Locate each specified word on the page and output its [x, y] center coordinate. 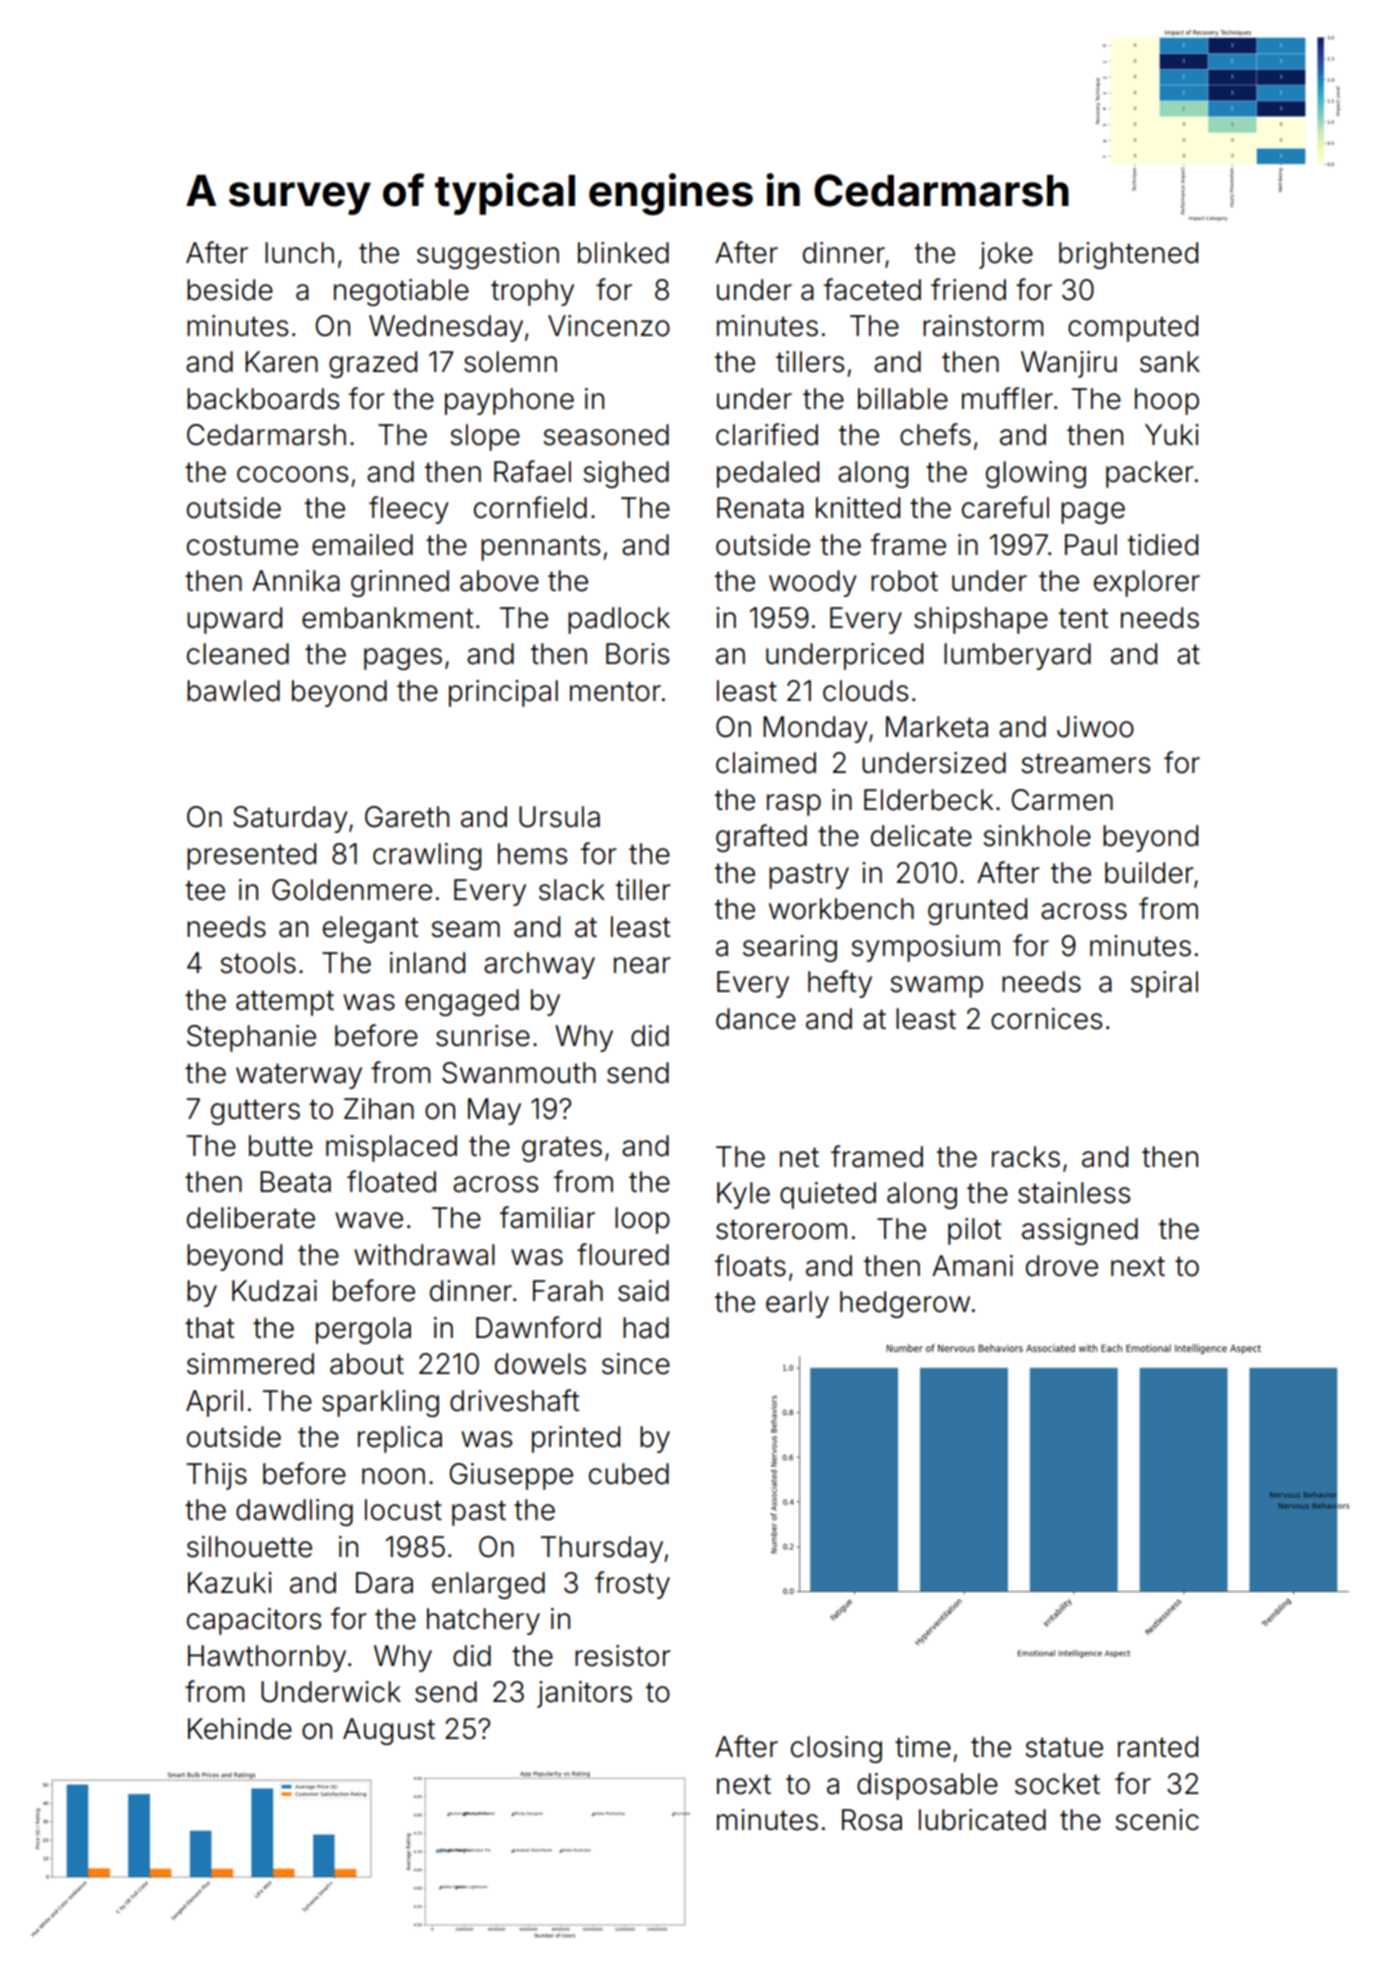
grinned [400, 583]
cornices [1046, 1019]
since [636, 1364]
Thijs [216, 1476]
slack [572, 890]
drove [1062, 1266]
